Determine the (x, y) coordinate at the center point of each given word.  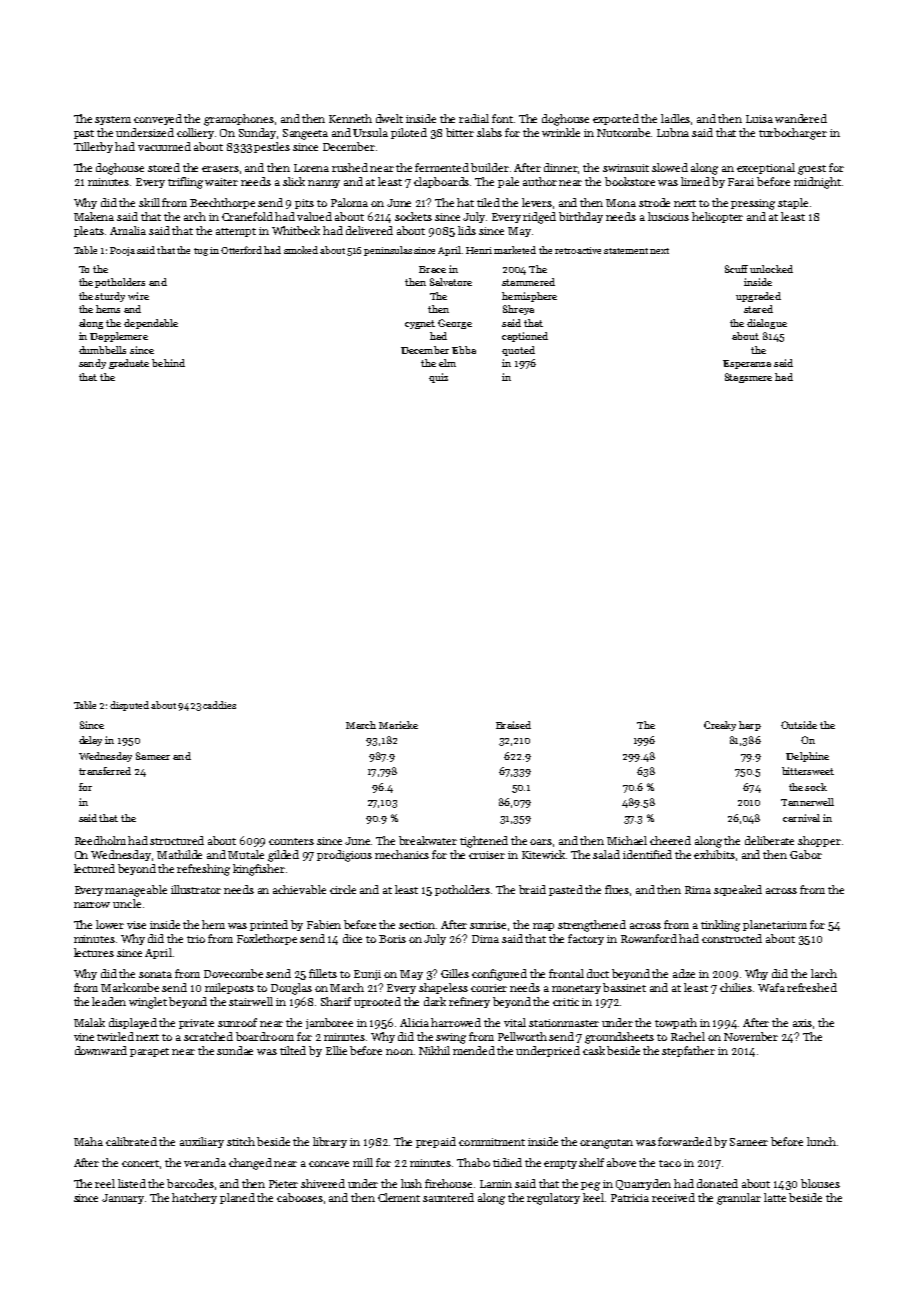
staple (793, 203)
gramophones (239, 120)
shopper (819, 841)
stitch (241, 1141)
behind (168, 363)
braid (532, 889)
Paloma (349, 202)
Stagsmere (748, 378)
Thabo (473, 1162)
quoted (518, 351)
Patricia (630, 1198)
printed (269, 925)
